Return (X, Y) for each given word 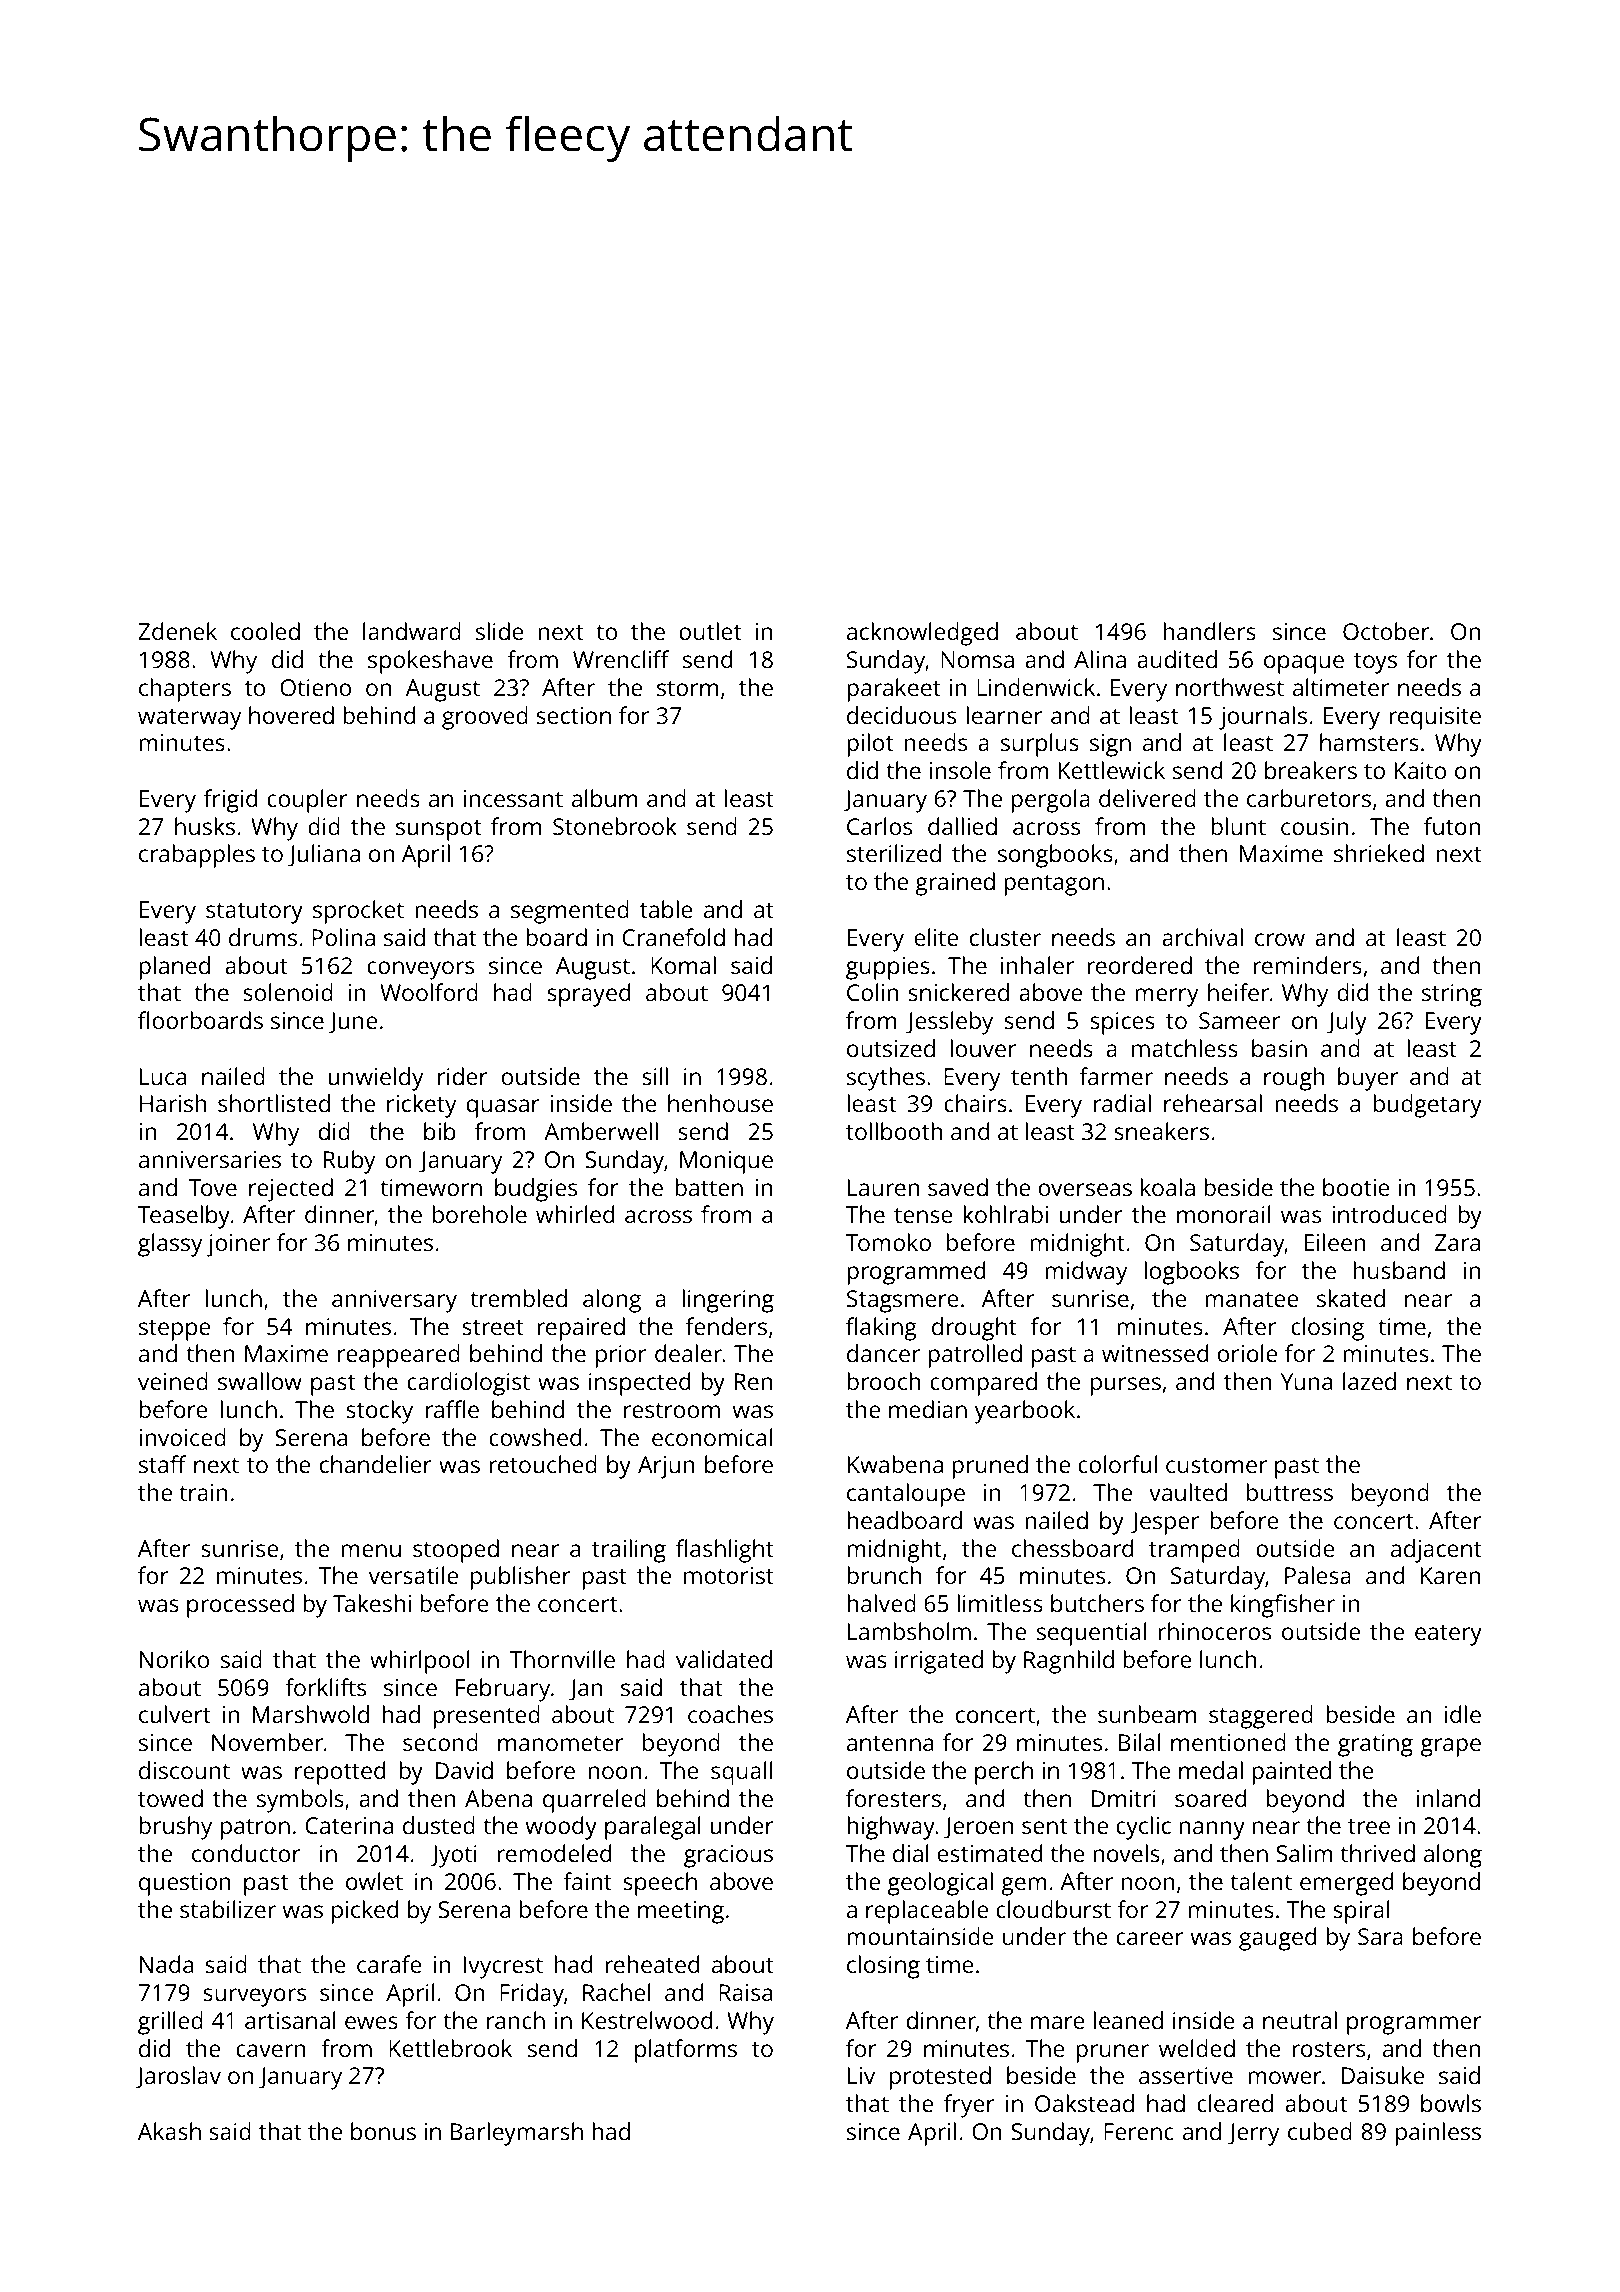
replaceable (927, 1912)
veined (173, 1381)
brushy (175, 1828)
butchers (1097, 1603)
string (1452, 995)
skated (1351, 1298)
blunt (1238, 826)
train (203, 1492)
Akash (169, 2131)
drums (263, 937)
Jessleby (949, 1023)
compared (983, 1384)
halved (881, 1603)
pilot (870, 745)
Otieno (315, 687)
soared (1210, 1798)
